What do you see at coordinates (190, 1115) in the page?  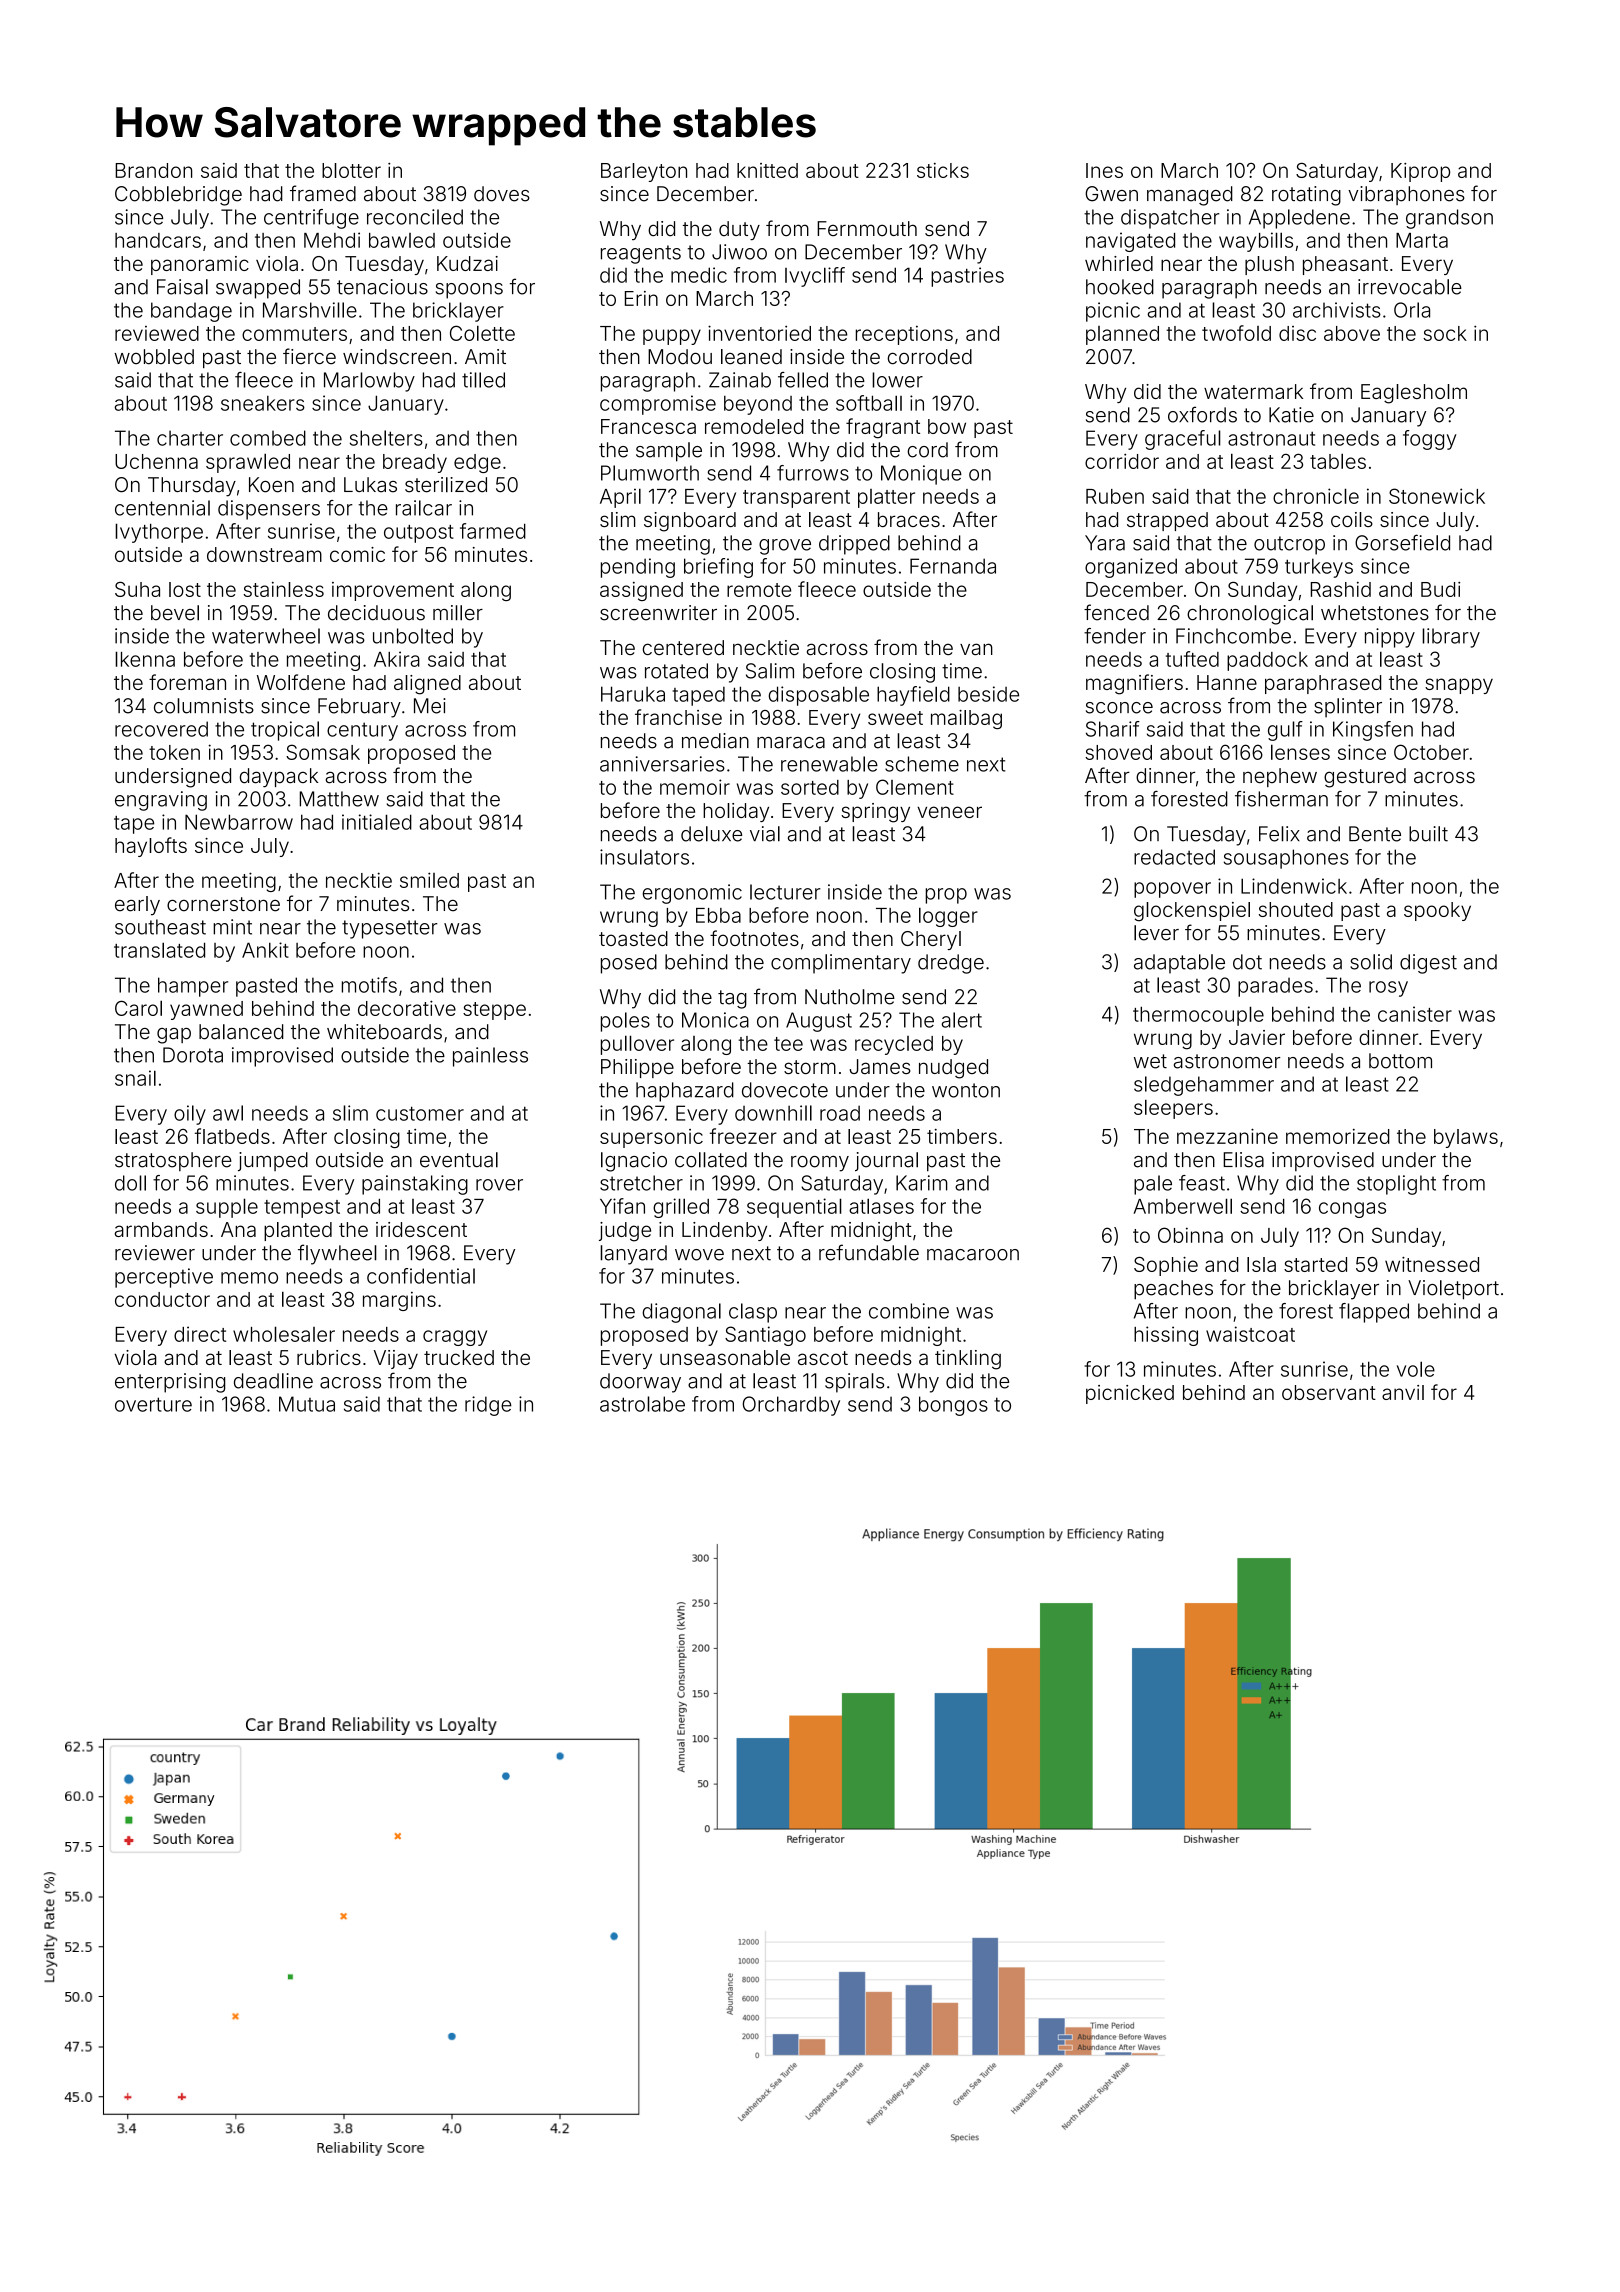 I see `oily` at bounding box center [190, 1115].
